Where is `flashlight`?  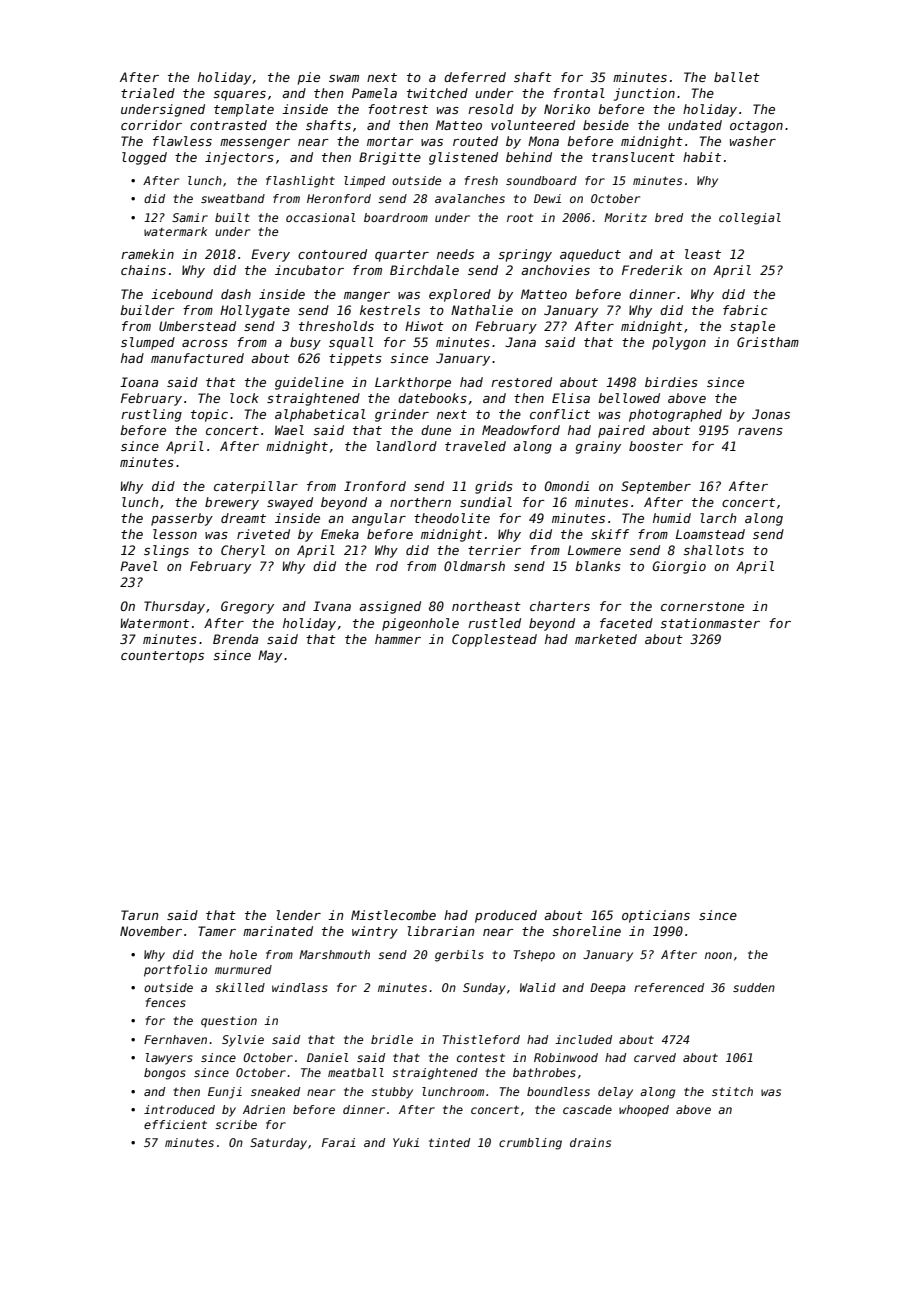
flashlight is located at coordinates (300, 182).
